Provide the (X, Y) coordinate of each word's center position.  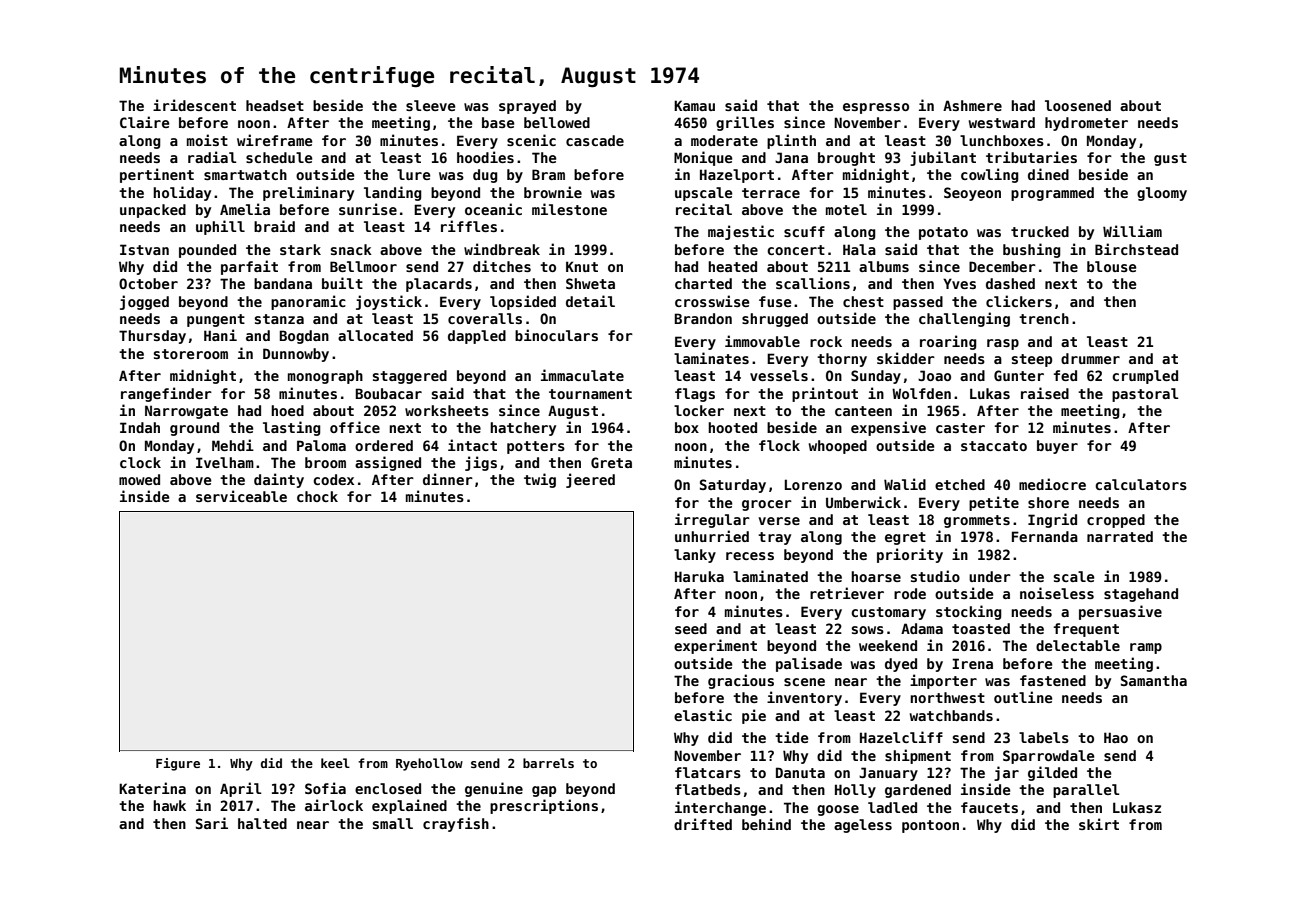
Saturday (733, 486)
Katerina (152, 788)
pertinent (157, 175)
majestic (741, 232)
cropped (1116, 521)
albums (884, 266)
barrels (548, 763)
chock (317, 496)
